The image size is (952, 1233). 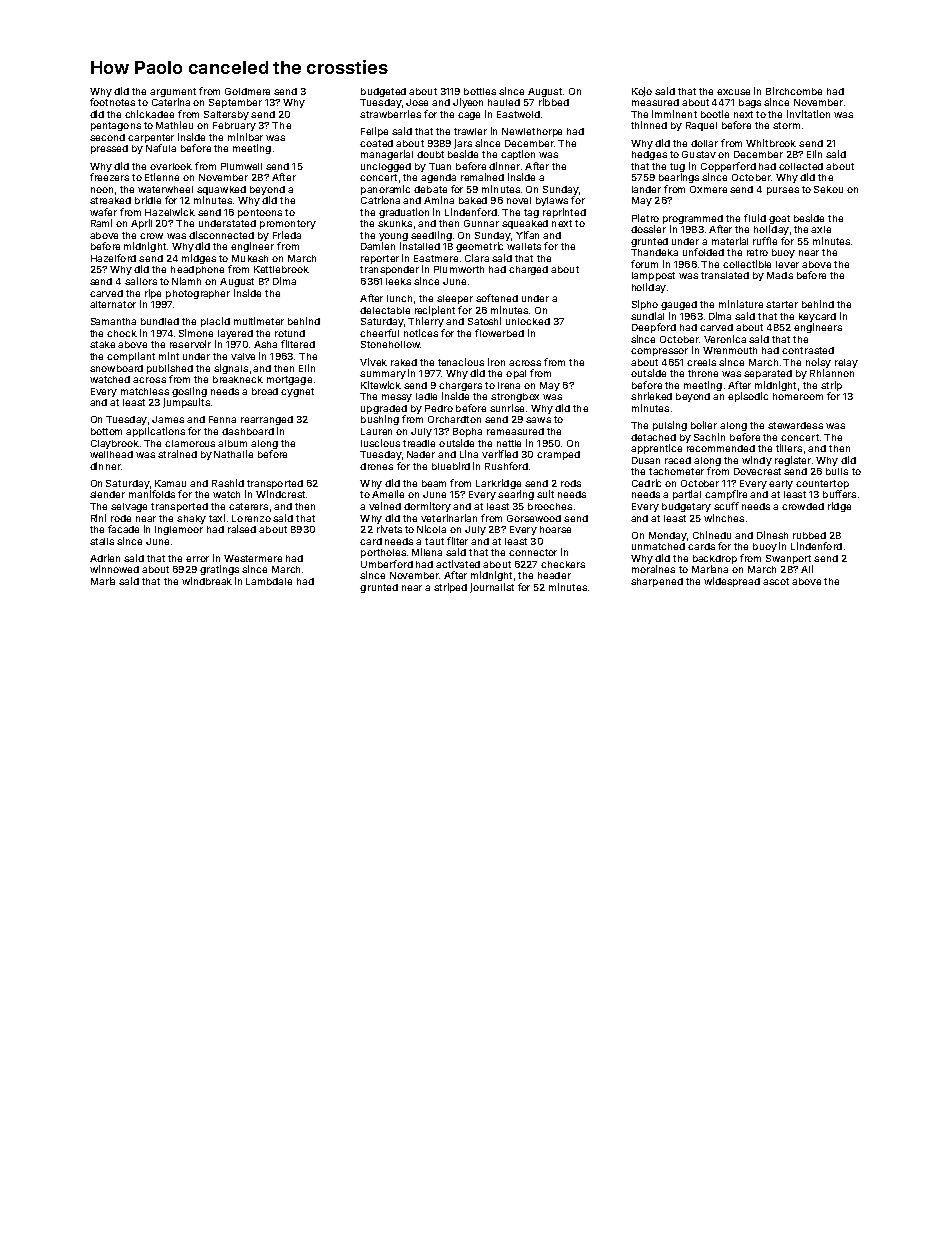 What do you see at coordinates (783, 191) in the screenshot?
I see `purses` at bounding box center [783, 191].
